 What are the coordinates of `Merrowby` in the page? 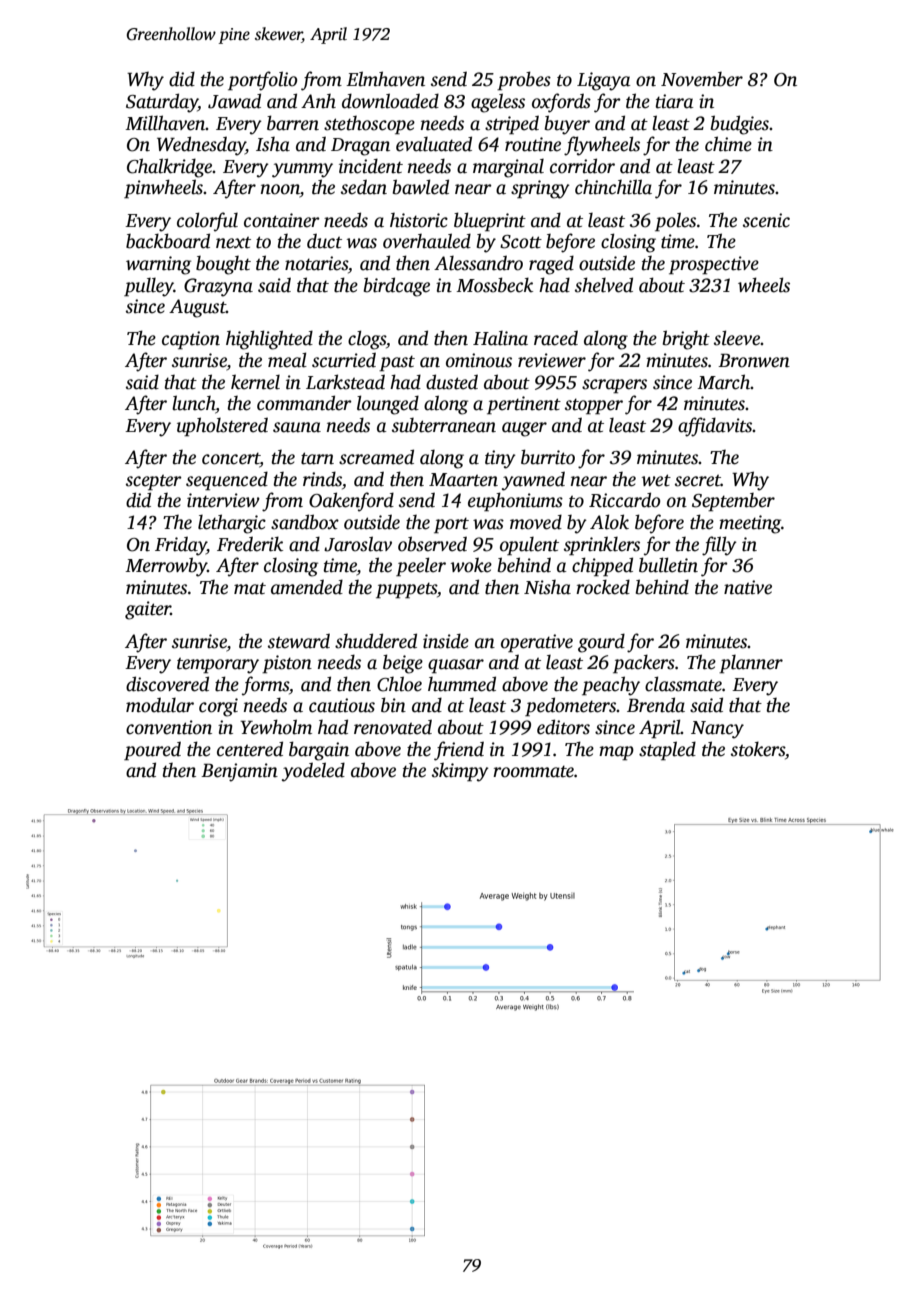 It's located at (166, 567).
